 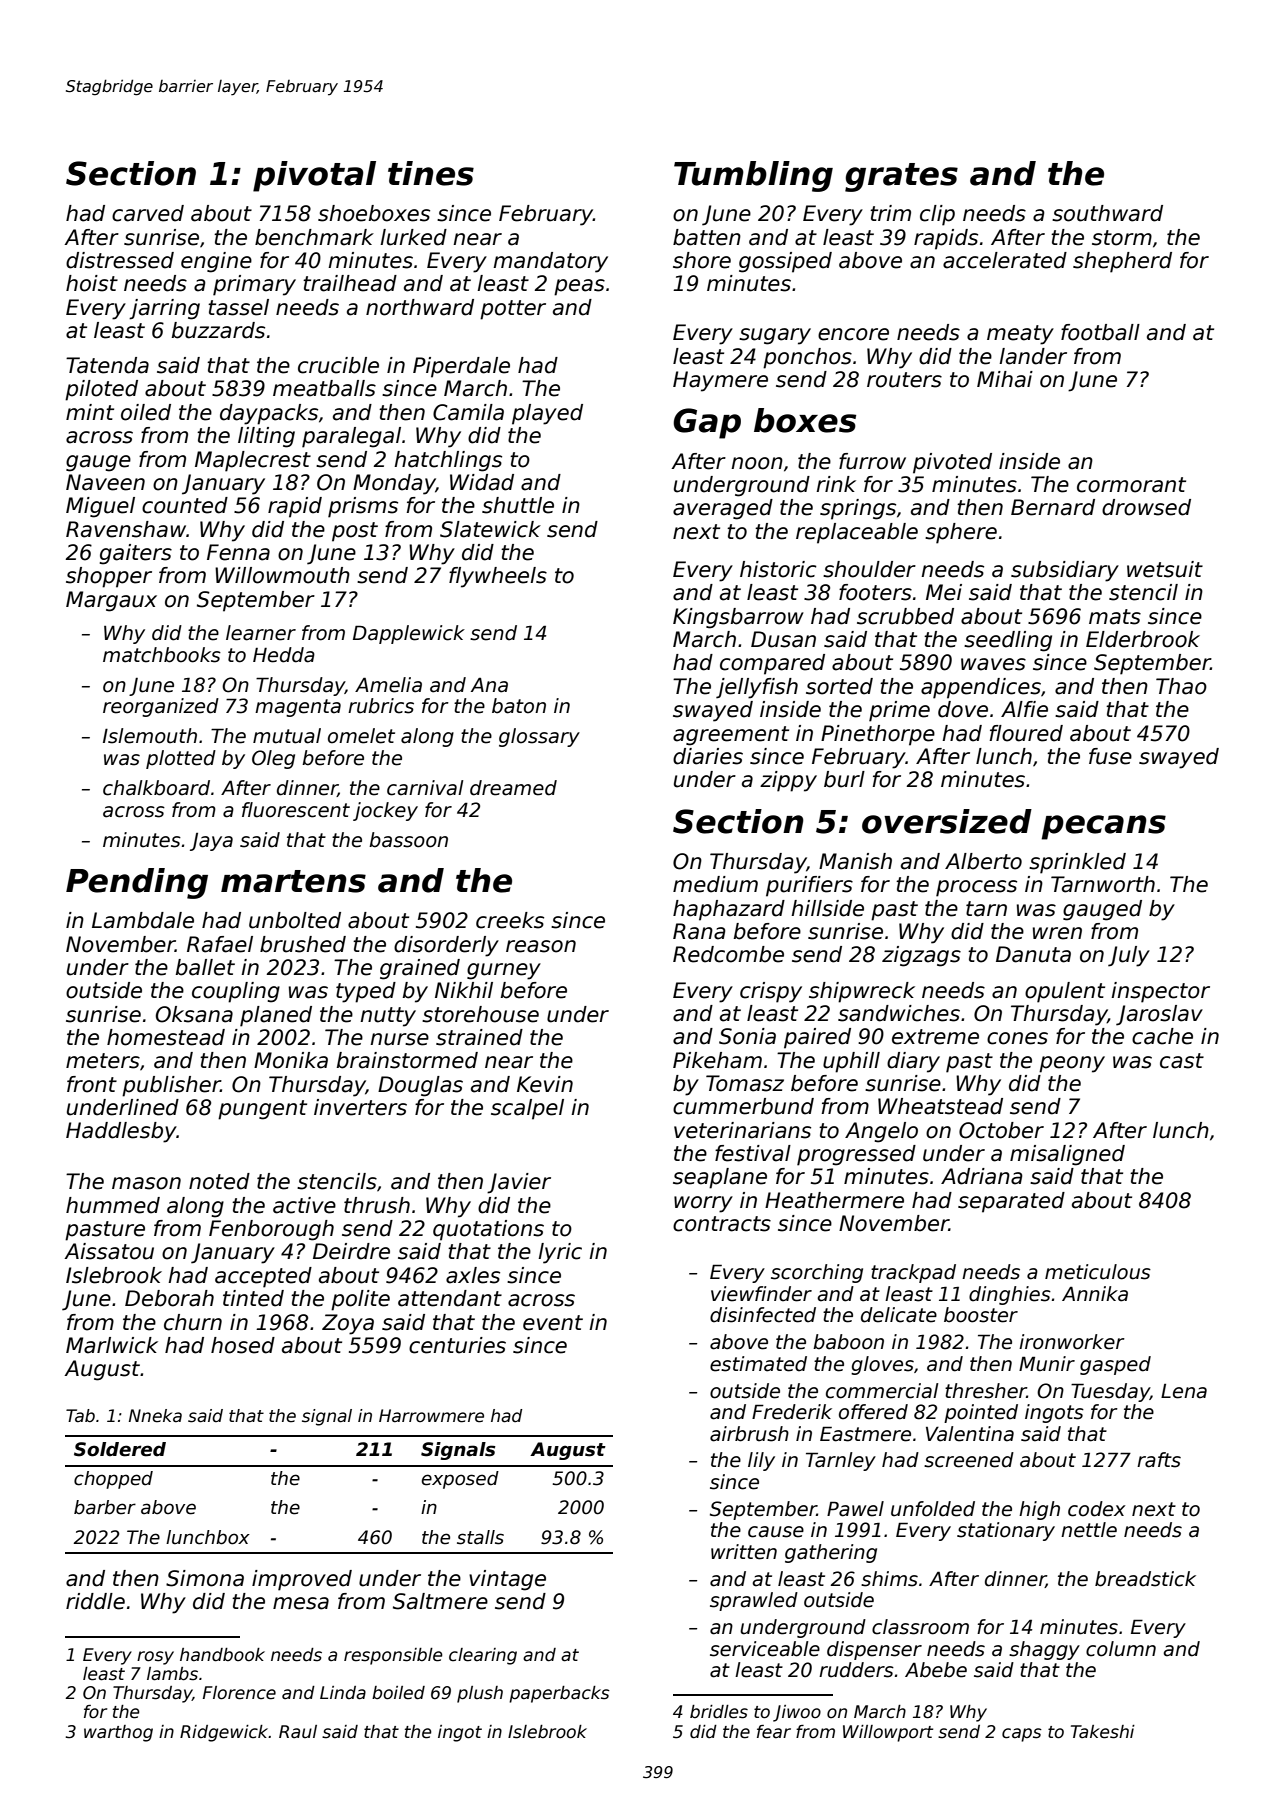 What do you see at coordinates (113, 1205) in the screenshot?
I see `hummed` at bounding box center [113, 1205].
